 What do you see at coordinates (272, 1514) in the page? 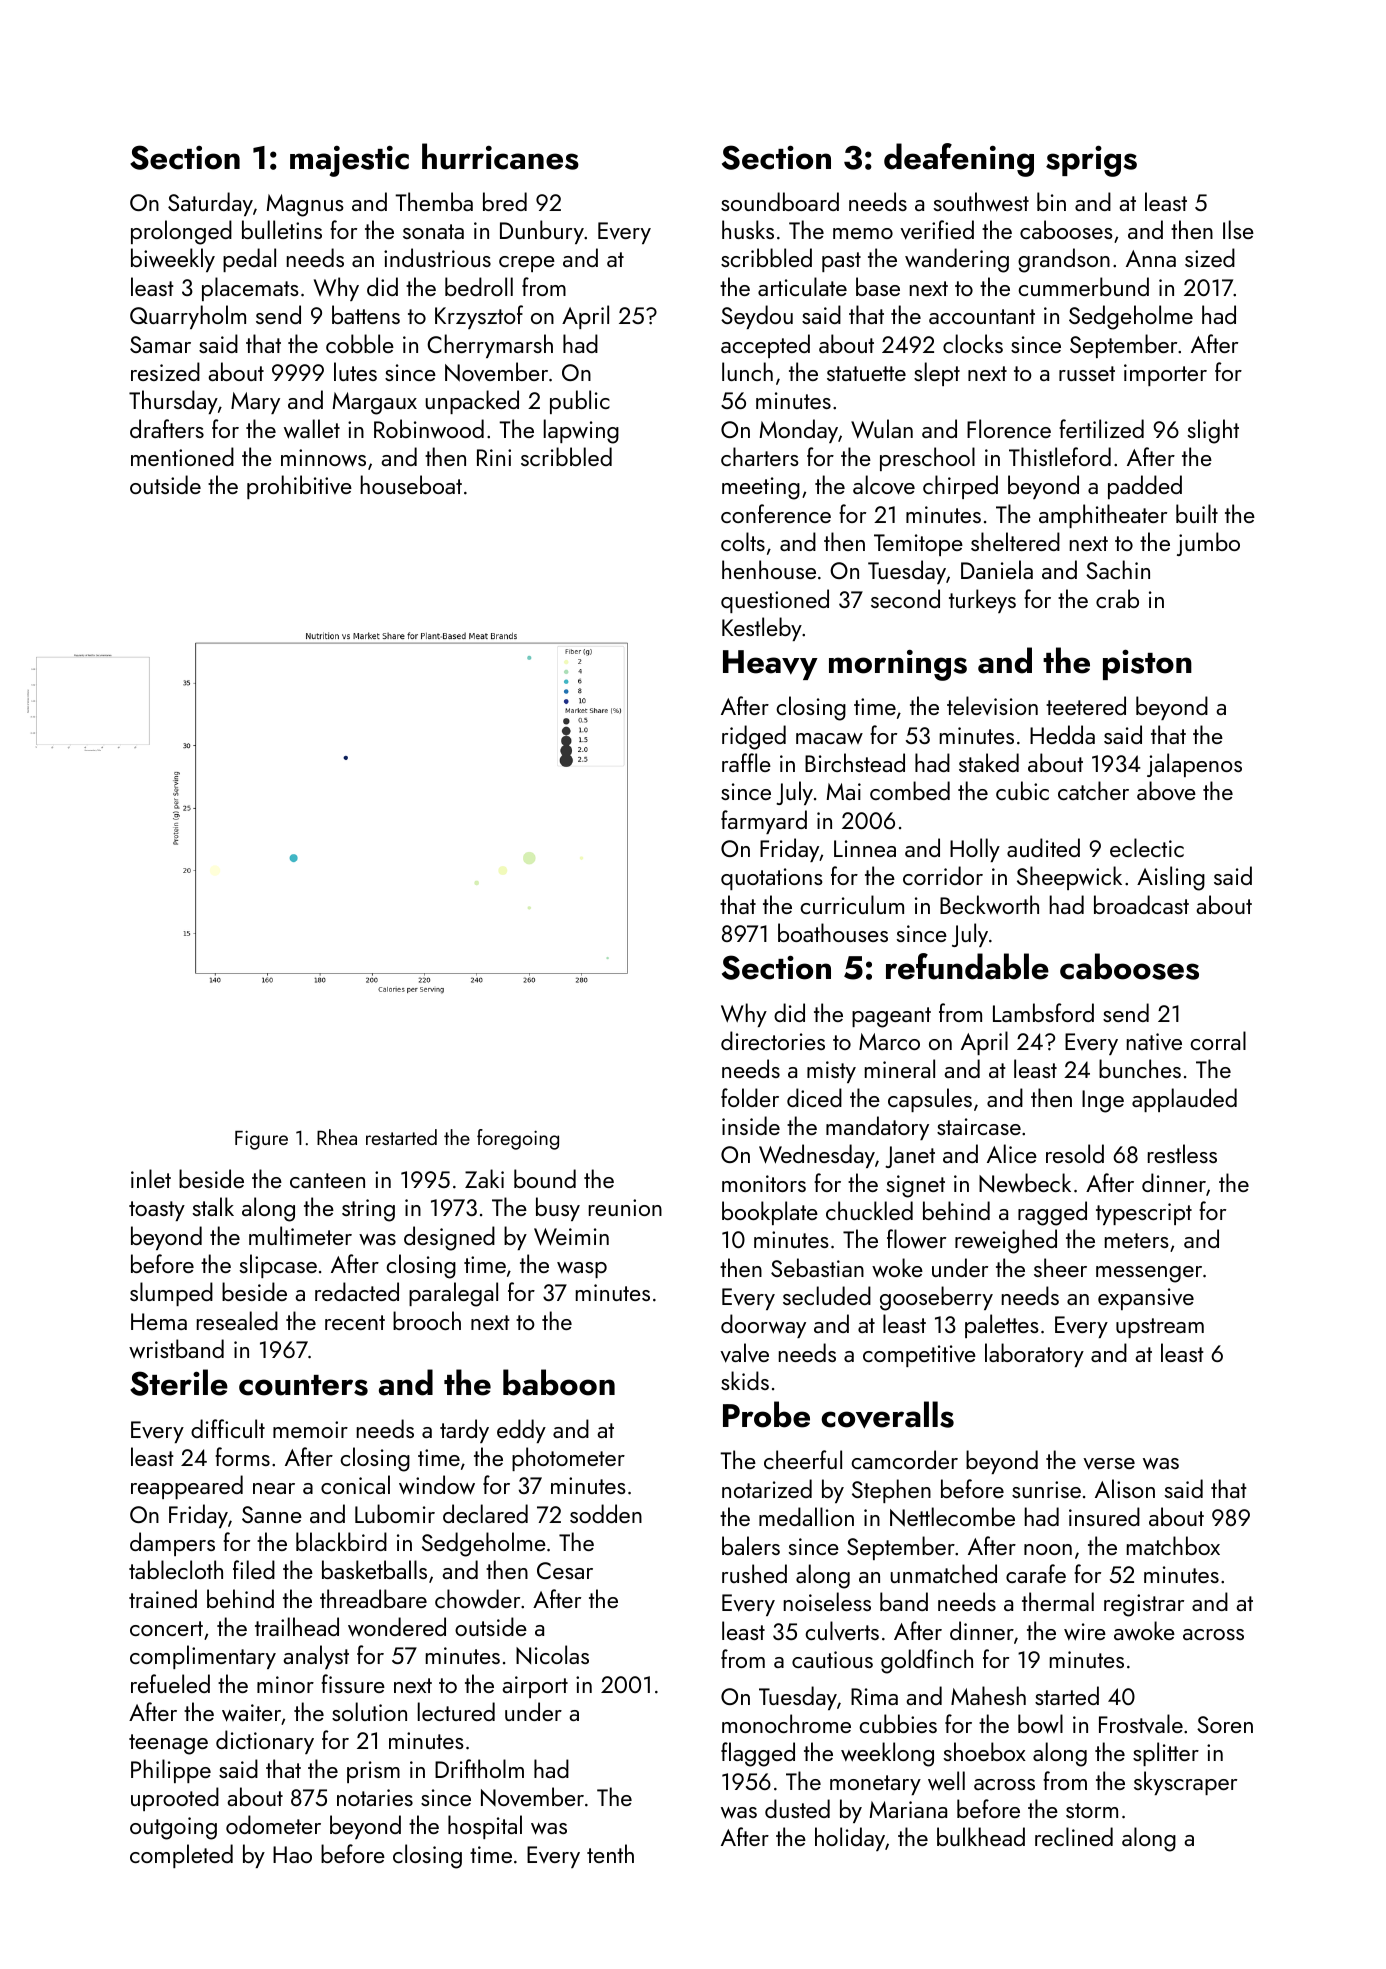
I see `Sanne` at bounding box center [272, 1514].
